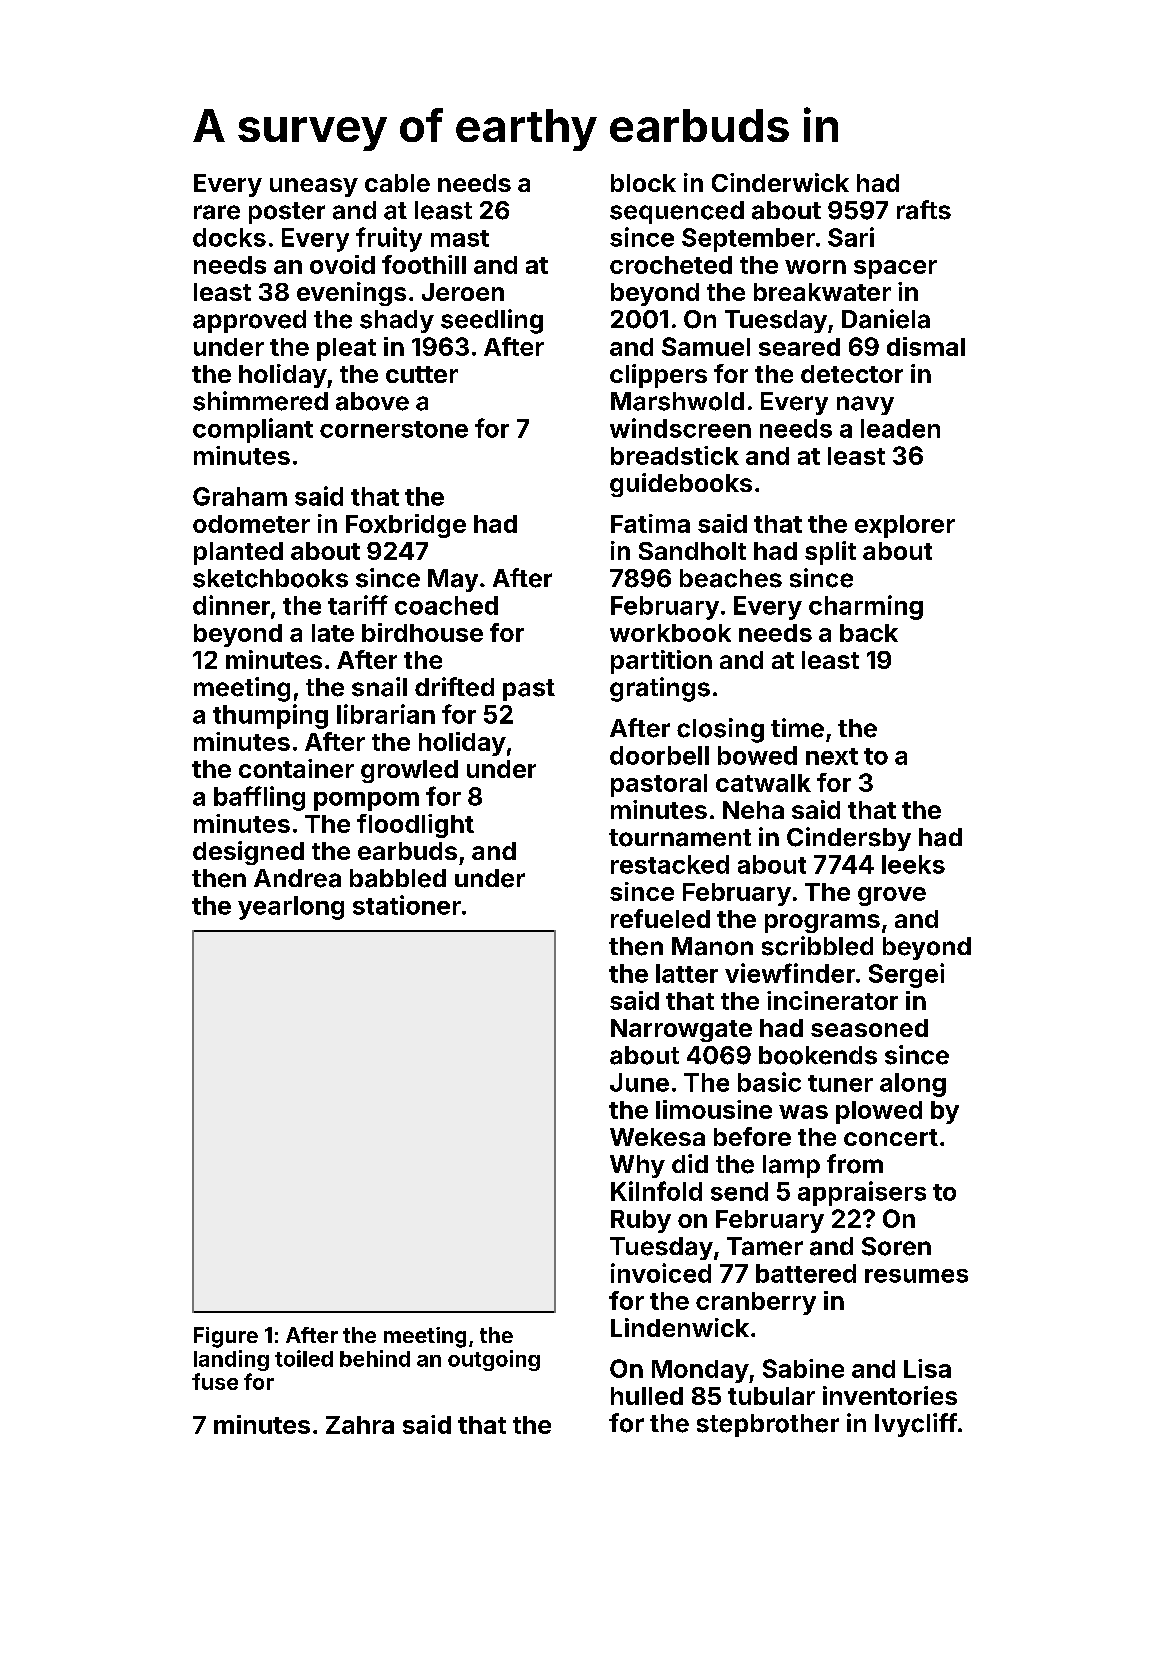  I want to click on Why, so click(637, 1166).
